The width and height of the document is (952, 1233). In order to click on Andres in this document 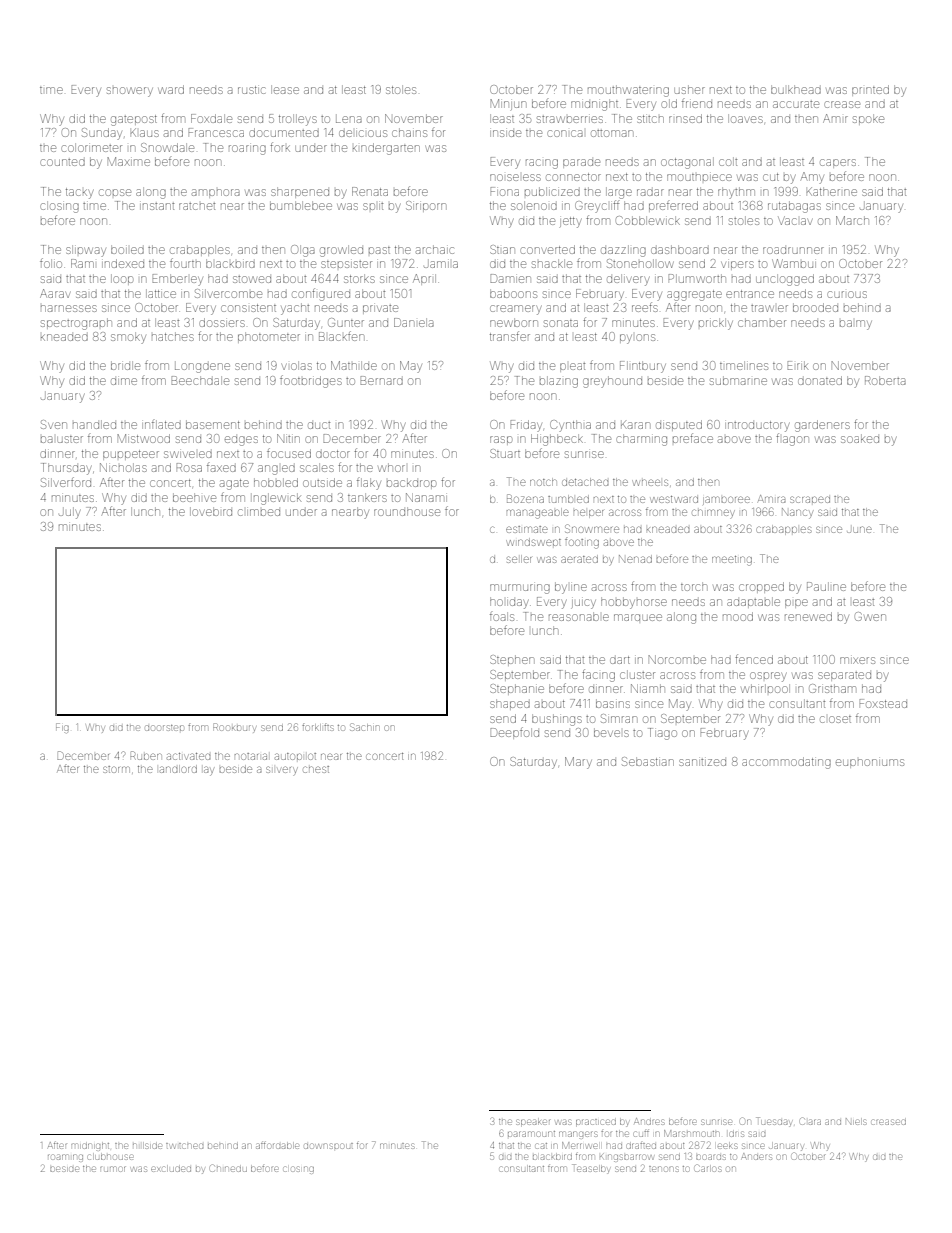, I will do `click(649, 1121)`.
